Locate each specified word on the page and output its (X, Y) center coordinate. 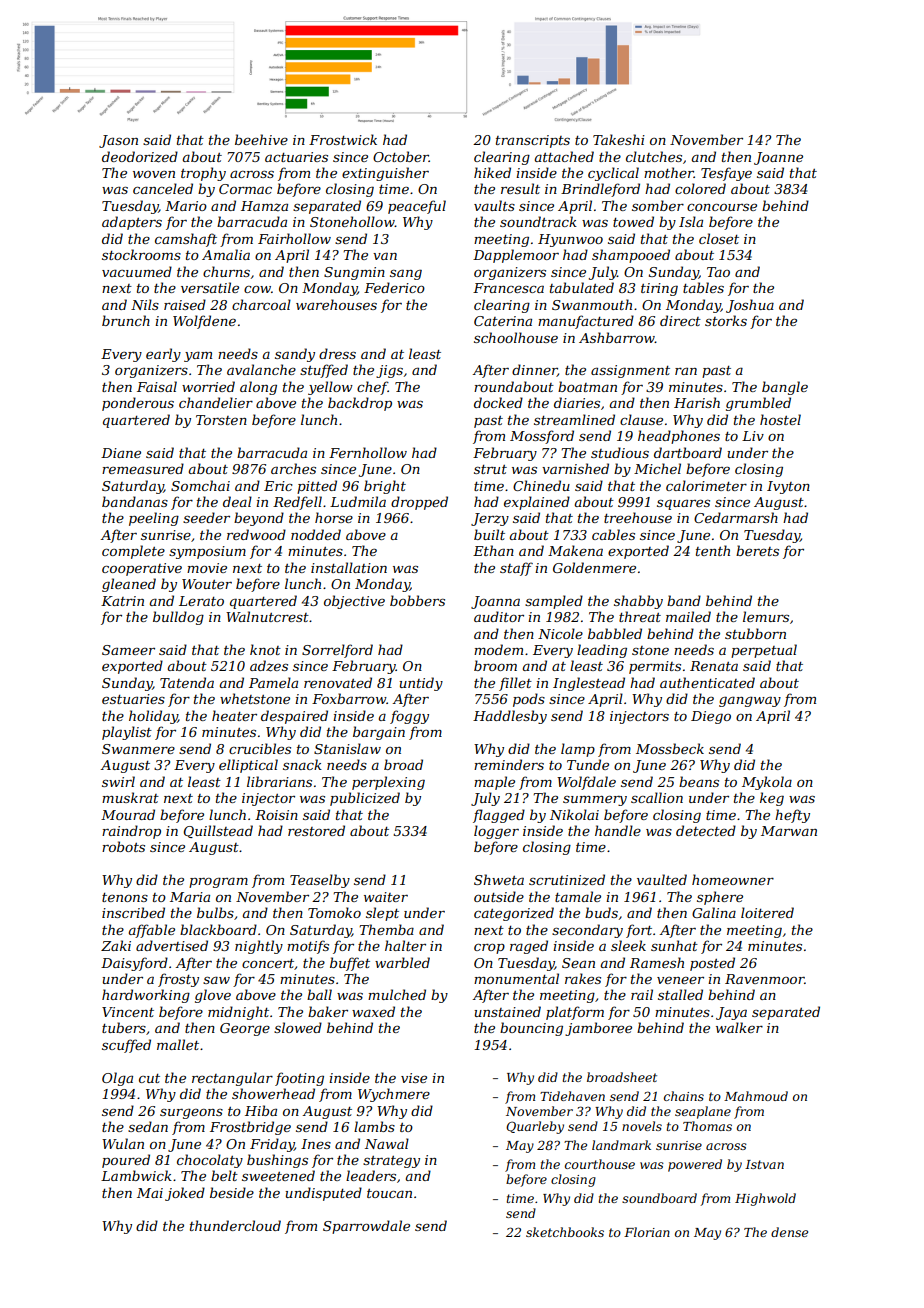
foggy (409, 717)
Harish (697, 402)
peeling (154, 519)
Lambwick (136, 1175)
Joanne (778, 158)
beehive (261, 139)
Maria (190, 897)
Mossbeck (670, 748)
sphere (720, 898)
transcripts (533, 141)
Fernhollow (368, 452)
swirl (118, 781)
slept (382, 914)
